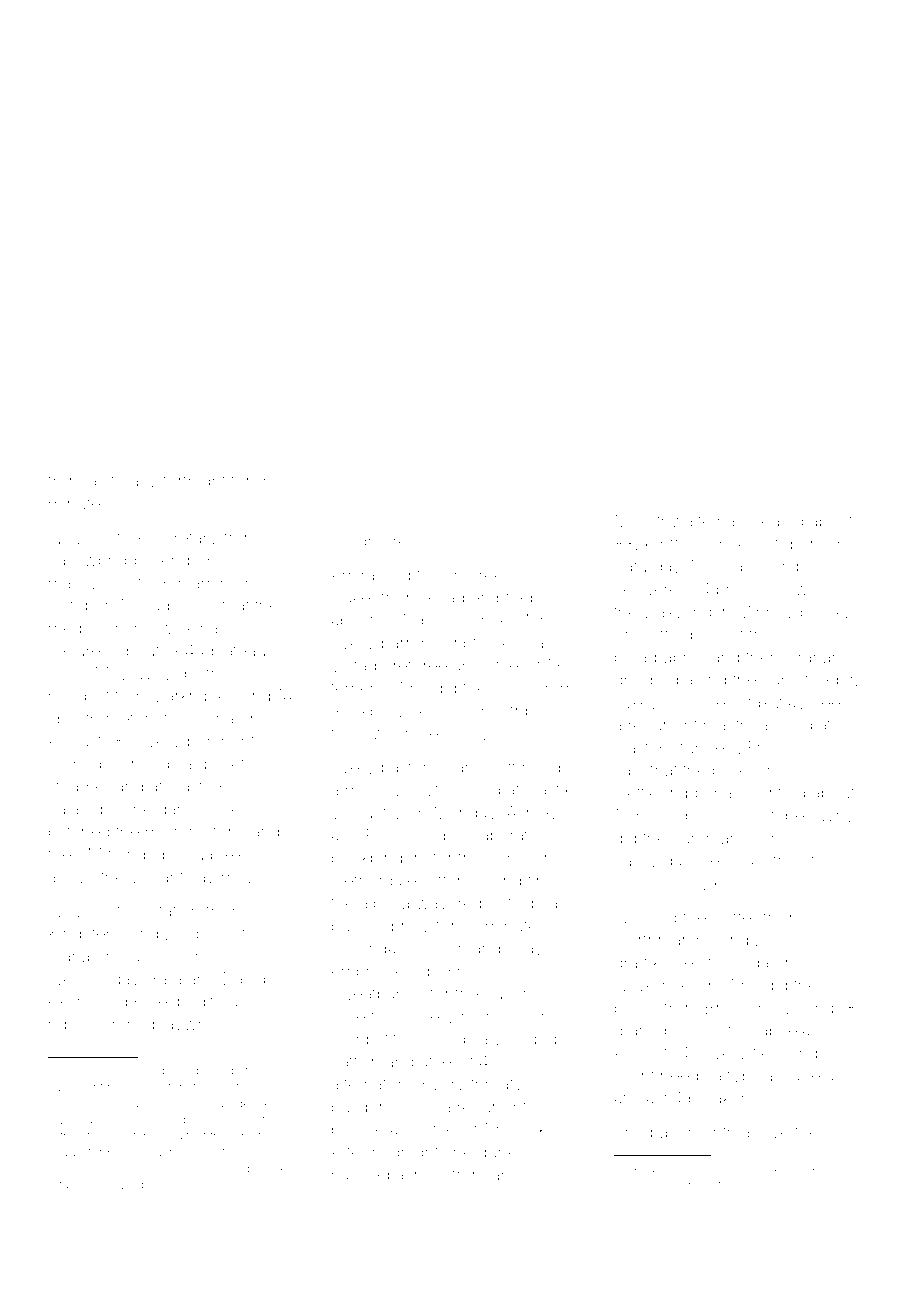  Describe the element at coordinates (129, 482) in the screenshot. I see `streaky` at that location.
